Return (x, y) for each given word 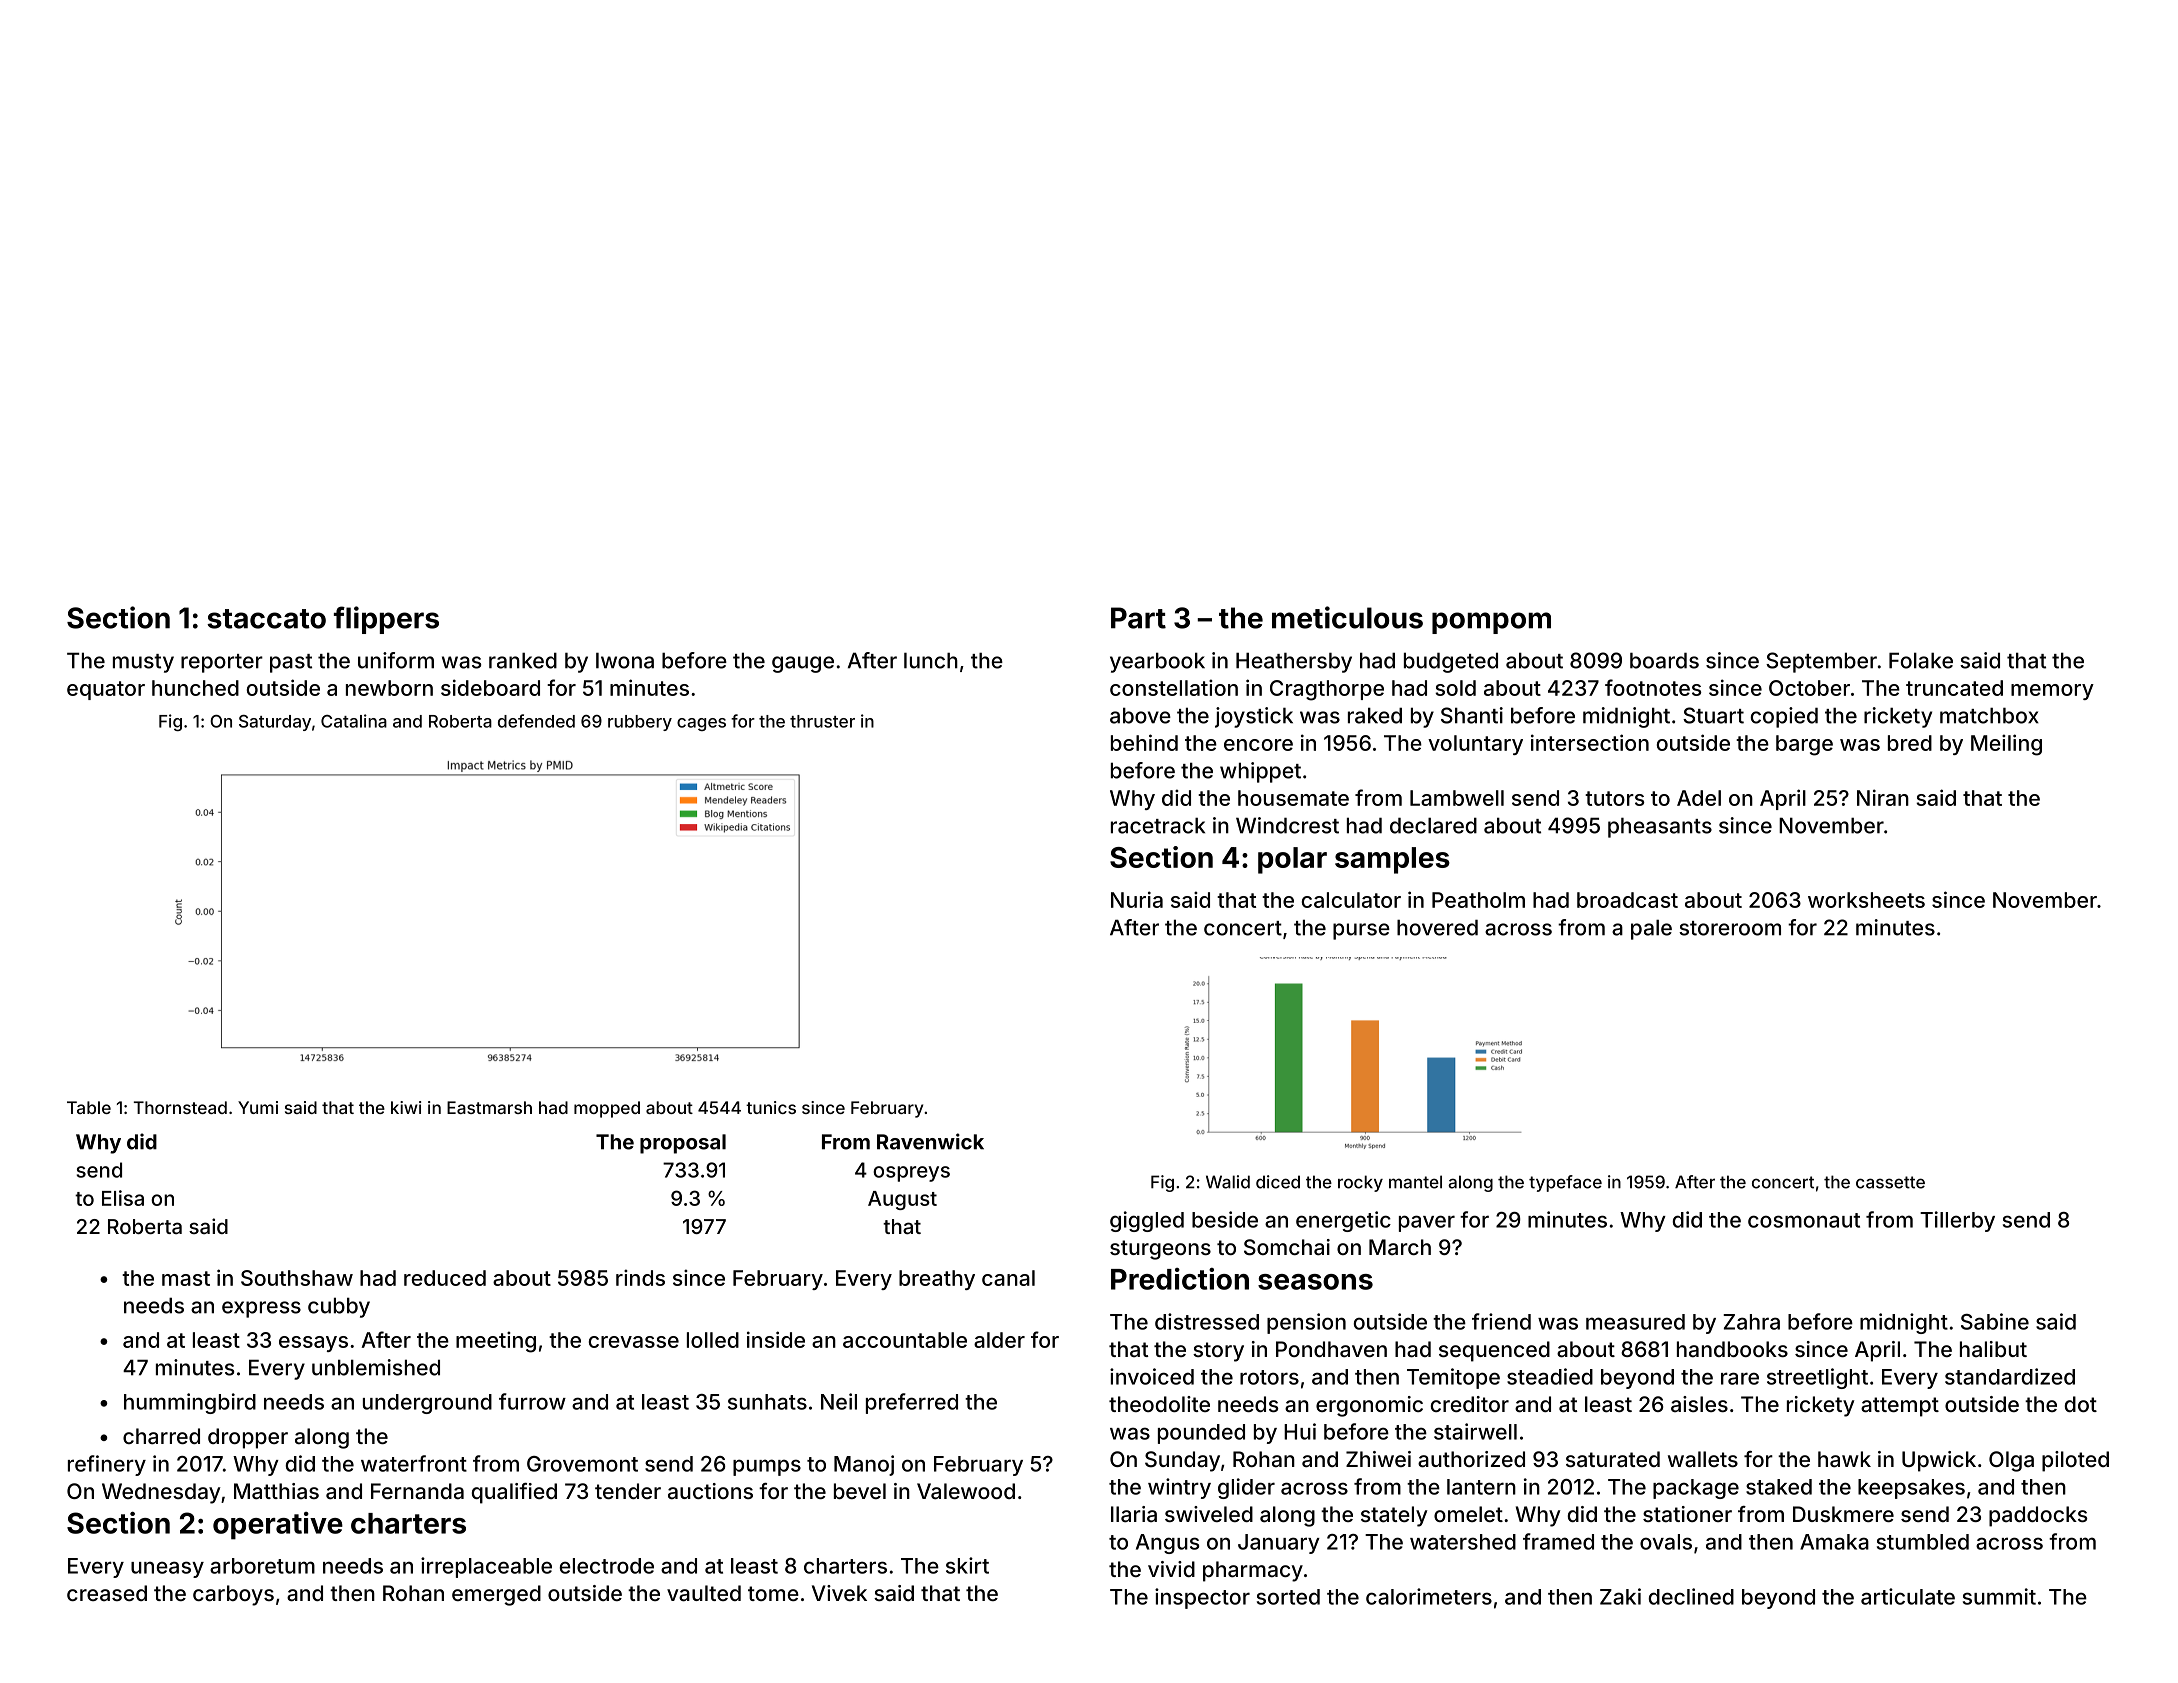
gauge (803, 664)
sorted (1288, 1597)
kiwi (406, 1107)
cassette (1890, 1182)
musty (143, 663)
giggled (1147, 1221)
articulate (1908, 1596)
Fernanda (417, 1491)
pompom (1491, 623)
